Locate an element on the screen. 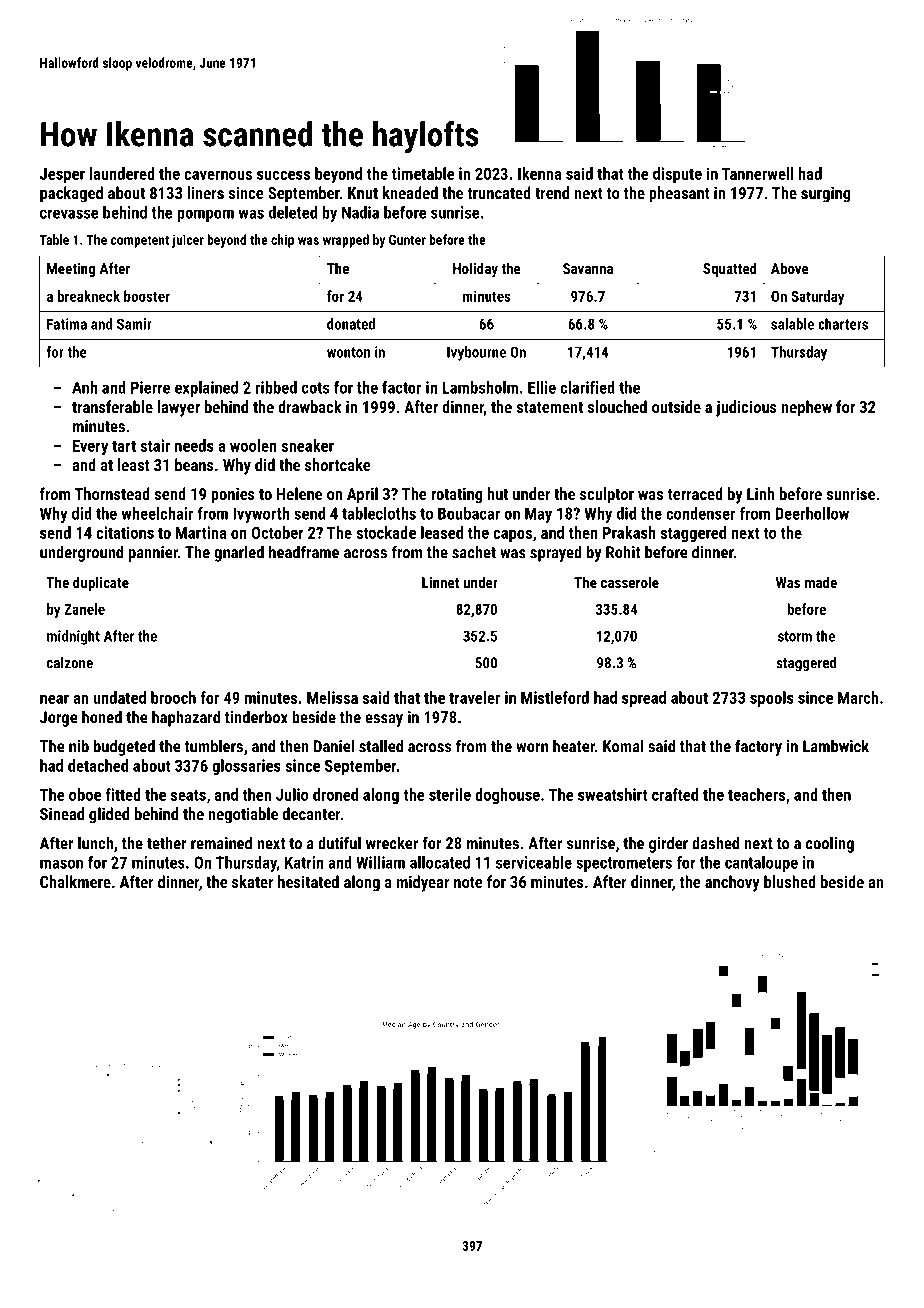 The image size is (924, 1308). calzone is located at coordinates (70, 663).
